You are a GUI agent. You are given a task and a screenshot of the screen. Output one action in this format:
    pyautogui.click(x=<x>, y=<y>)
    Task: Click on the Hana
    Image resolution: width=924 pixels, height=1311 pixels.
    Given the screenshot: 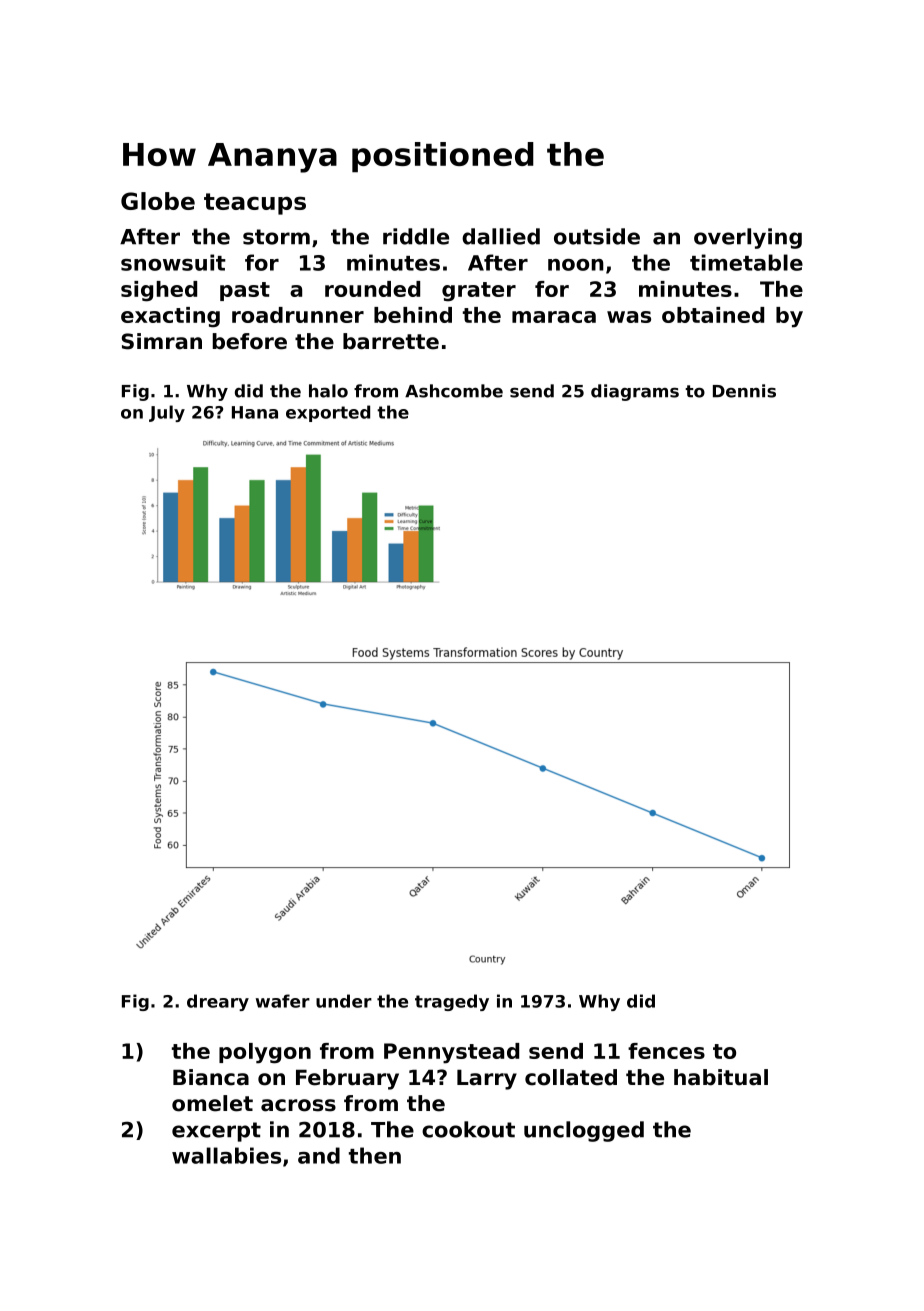 What is the action you would take?
    pyautogui.click(x=255, y=412)
